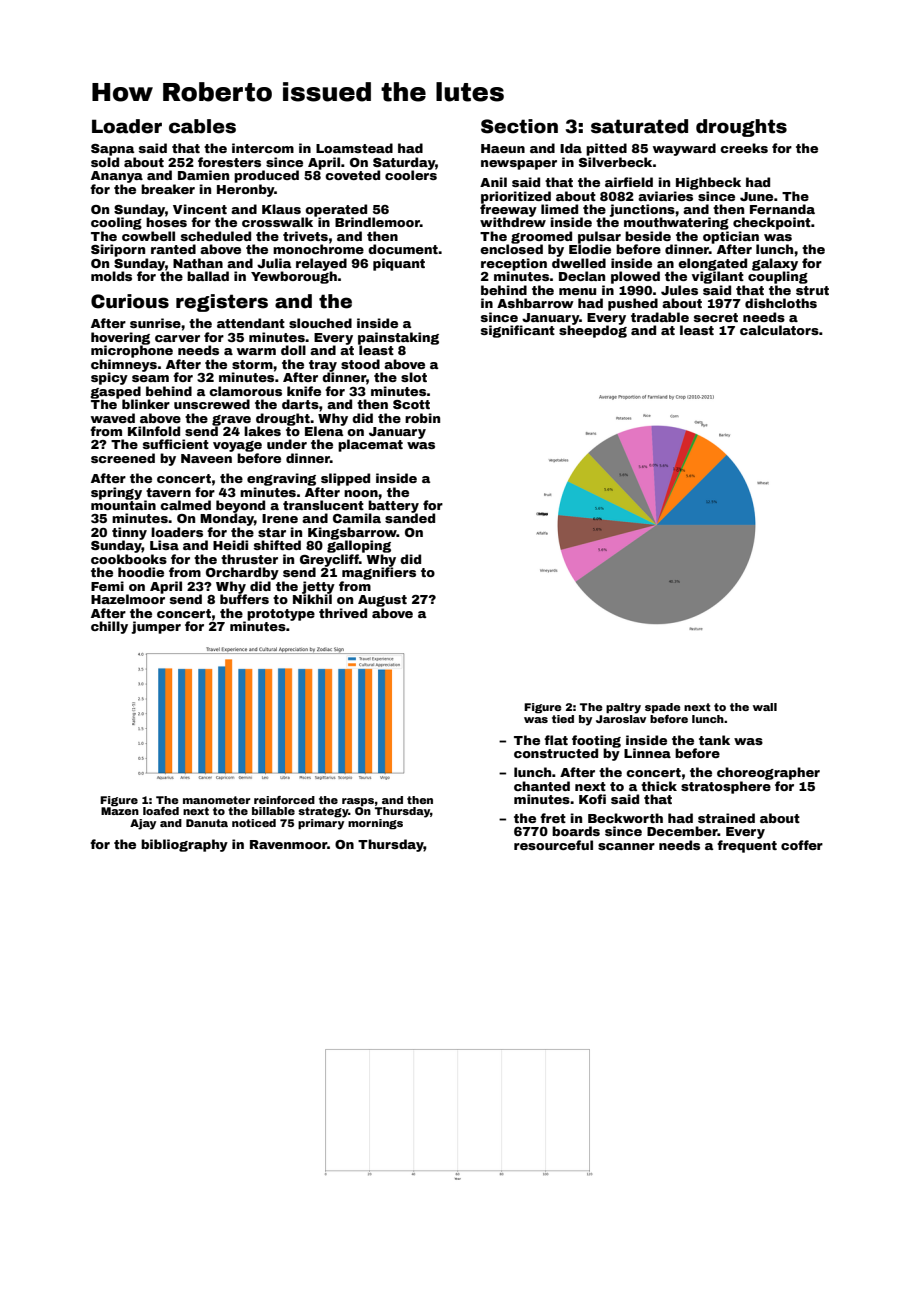  Describe the element at coordinates (553, 845) in the image. I see `resourceful` at that location.
